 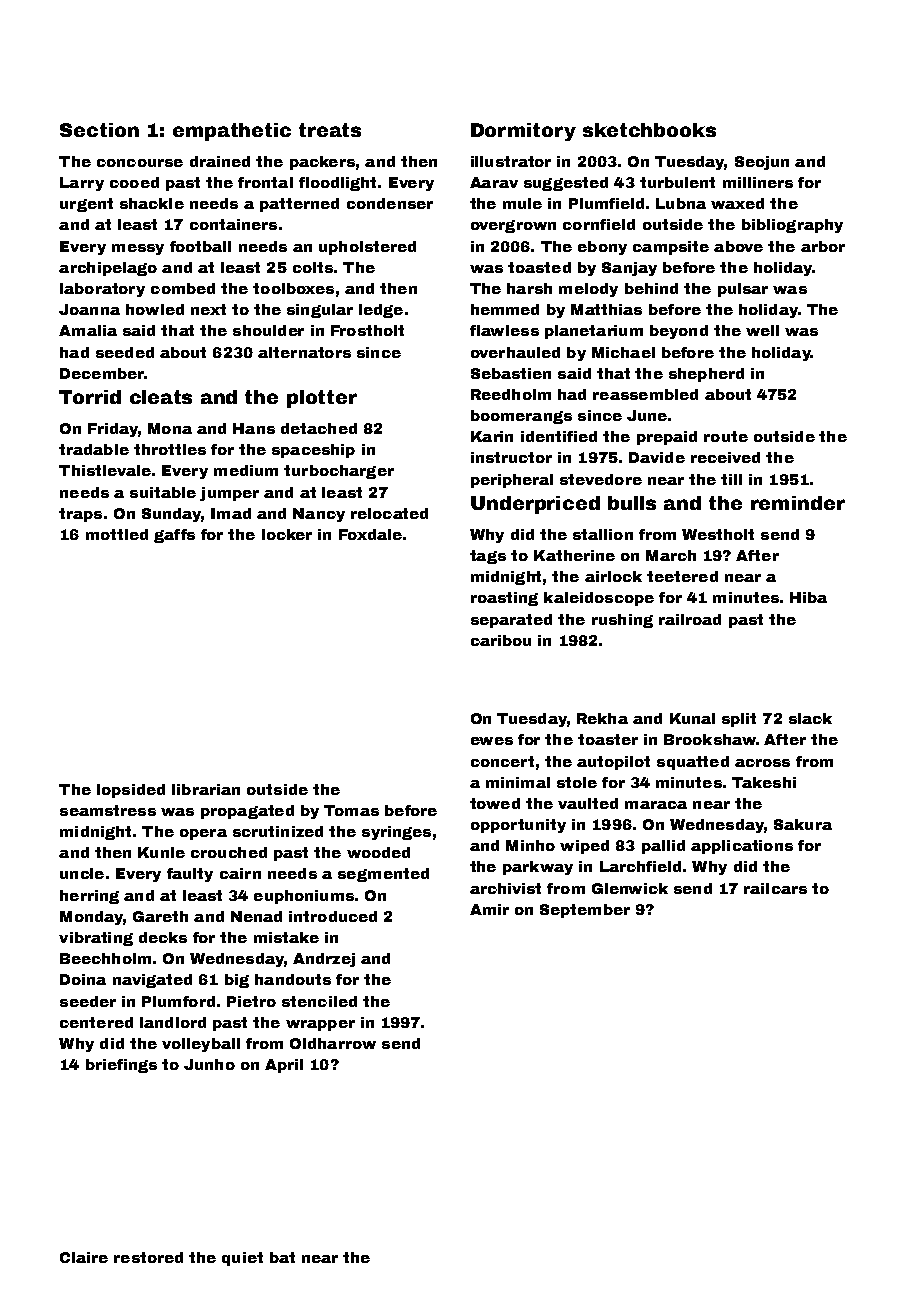 What do you see at coordinates (367, 330) in the screenshot?
I see `Frostholt` at bounding box center [367, 330].
